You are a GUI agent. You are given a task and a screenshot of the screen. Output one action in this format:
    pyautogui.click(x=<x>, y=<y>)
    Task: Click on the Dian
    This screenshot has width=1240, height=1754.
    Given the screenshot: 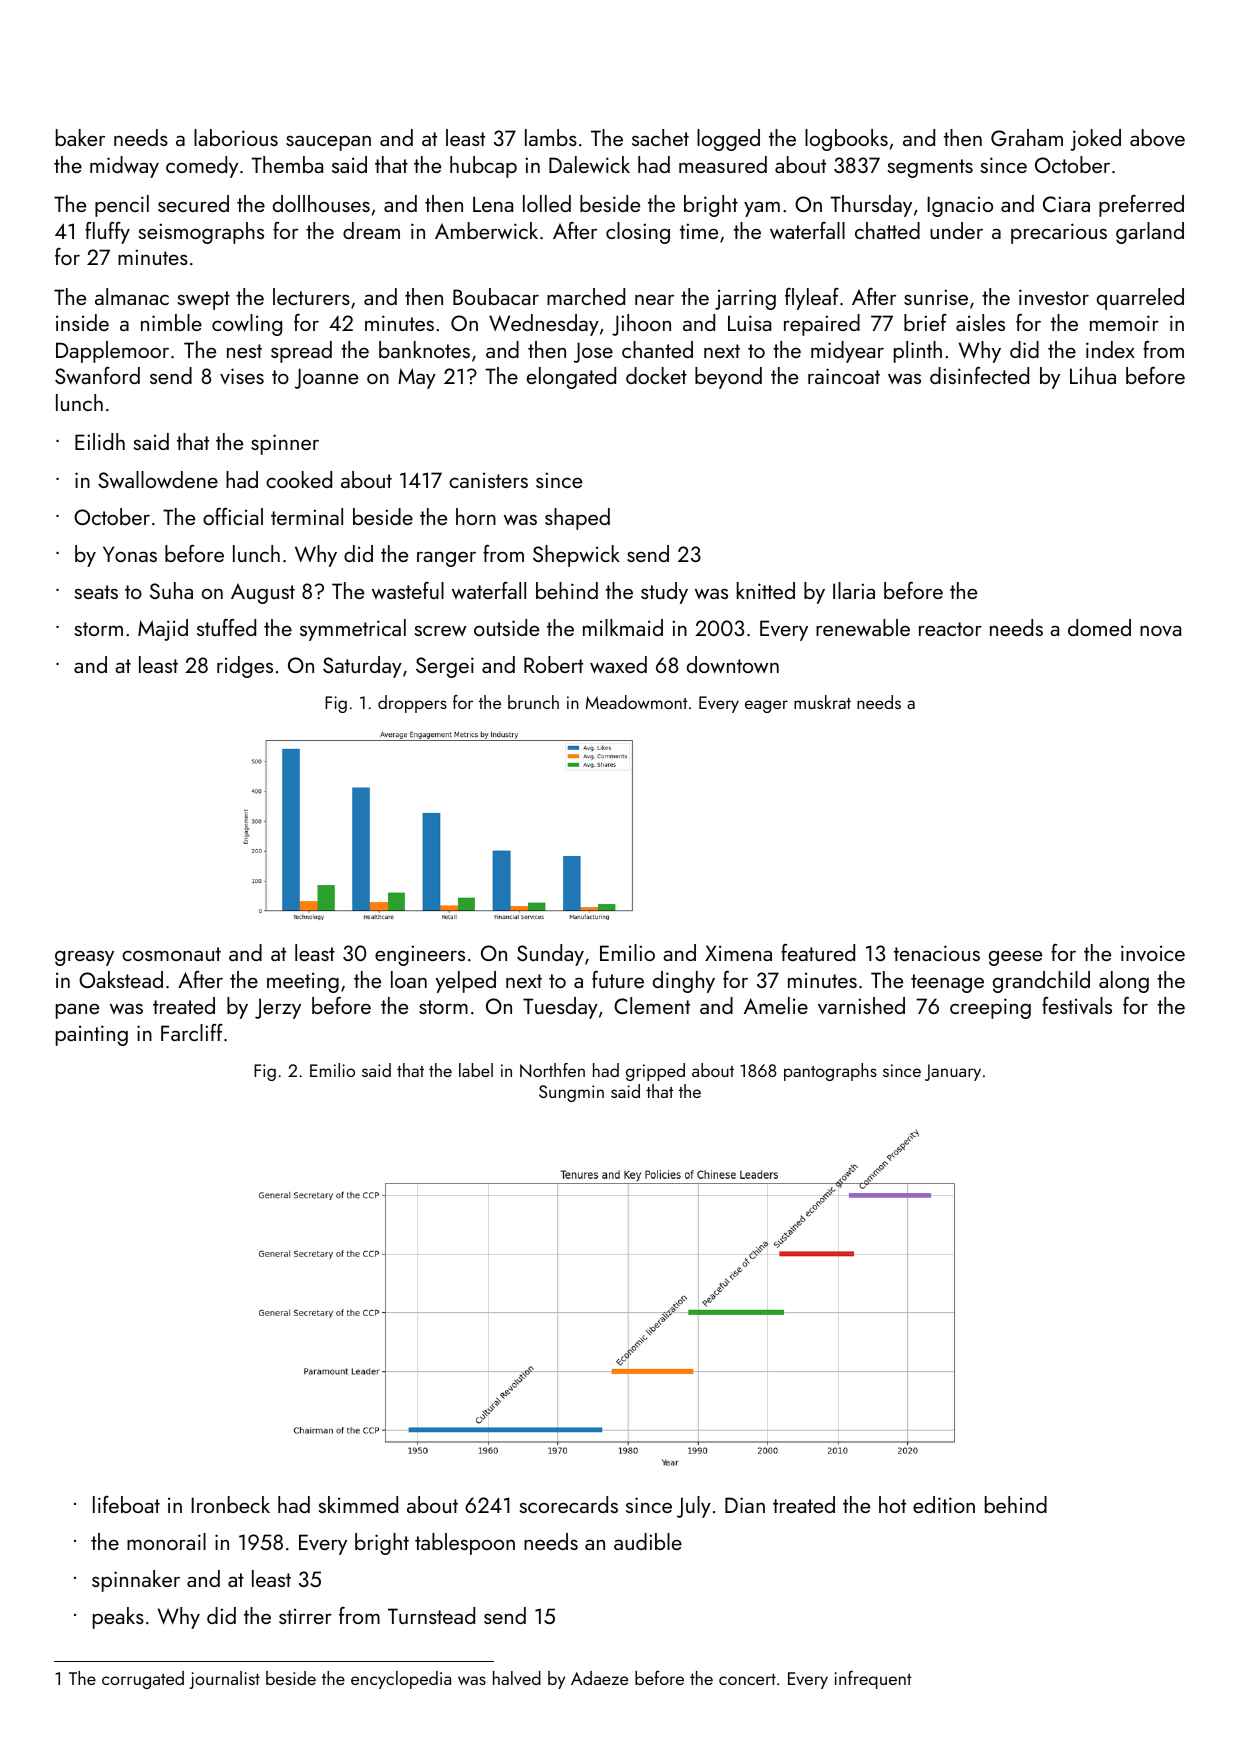 What is the action you would take?
    pyautogui.click(x=745, y=1505)
